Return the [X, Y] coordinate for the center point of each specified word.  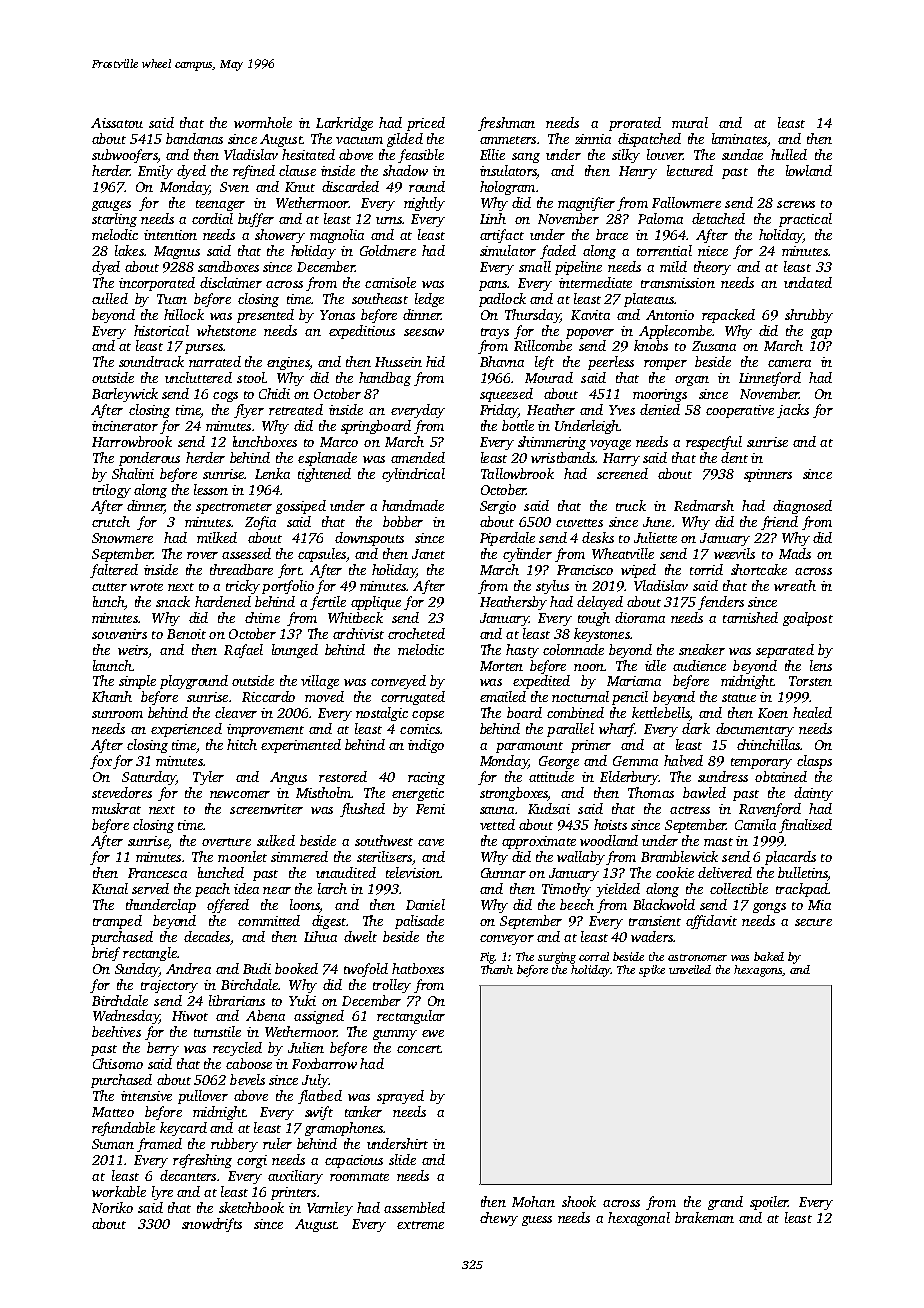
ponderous [149, 459]
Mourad [549, 377]
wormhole [263, 122]
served [150, 888]
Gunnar [503, 873]
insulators [508, 172]
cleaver [236, 712]
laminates [739, 138]
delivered [725, 872]
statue [739, 698]
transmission [678, 283]
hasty [522, 651]
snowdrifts [212, 1225]
